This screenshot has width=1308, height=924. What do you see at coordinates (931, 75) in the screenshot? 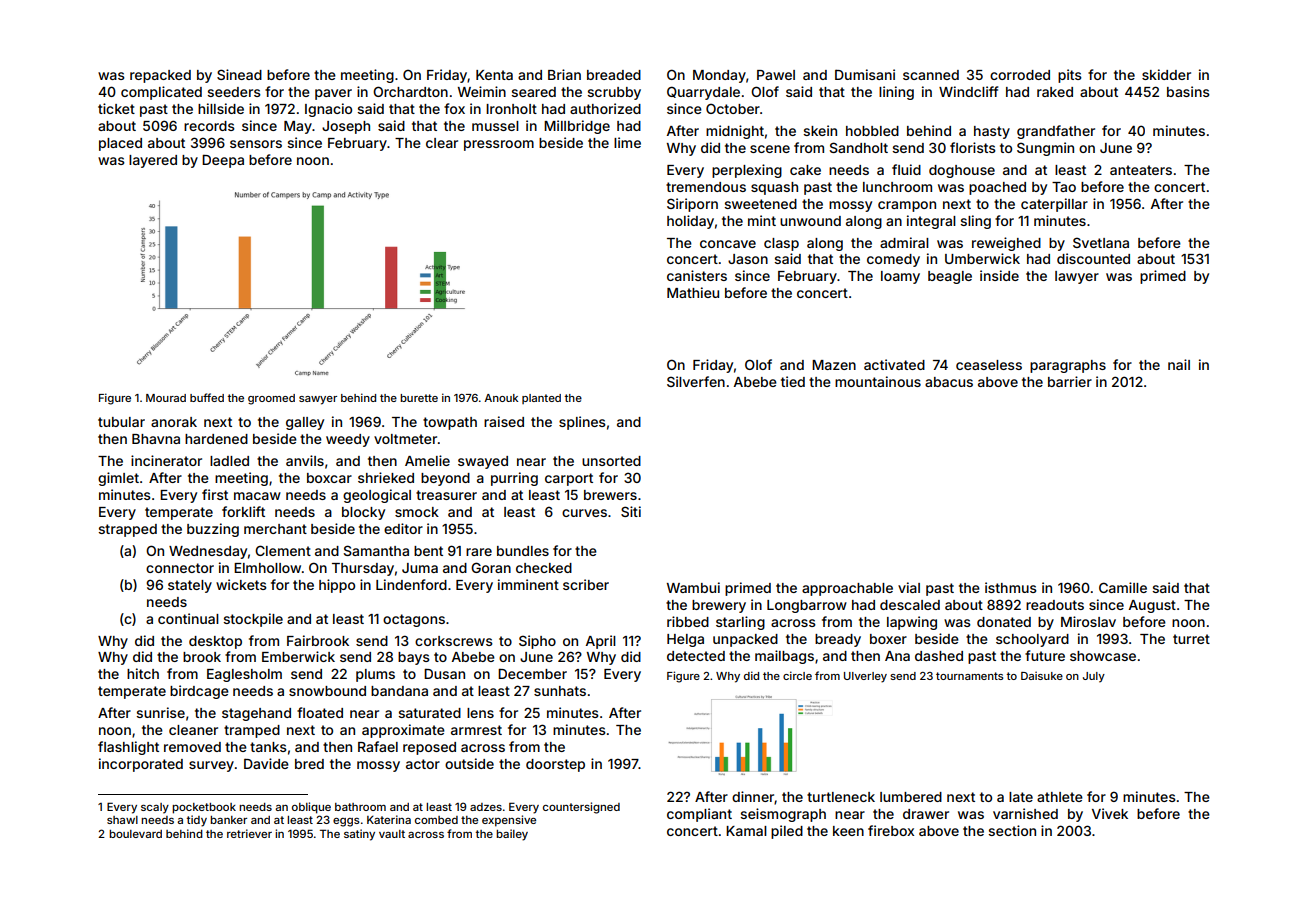
I see `scanned` at bounding box center [931, 75].
